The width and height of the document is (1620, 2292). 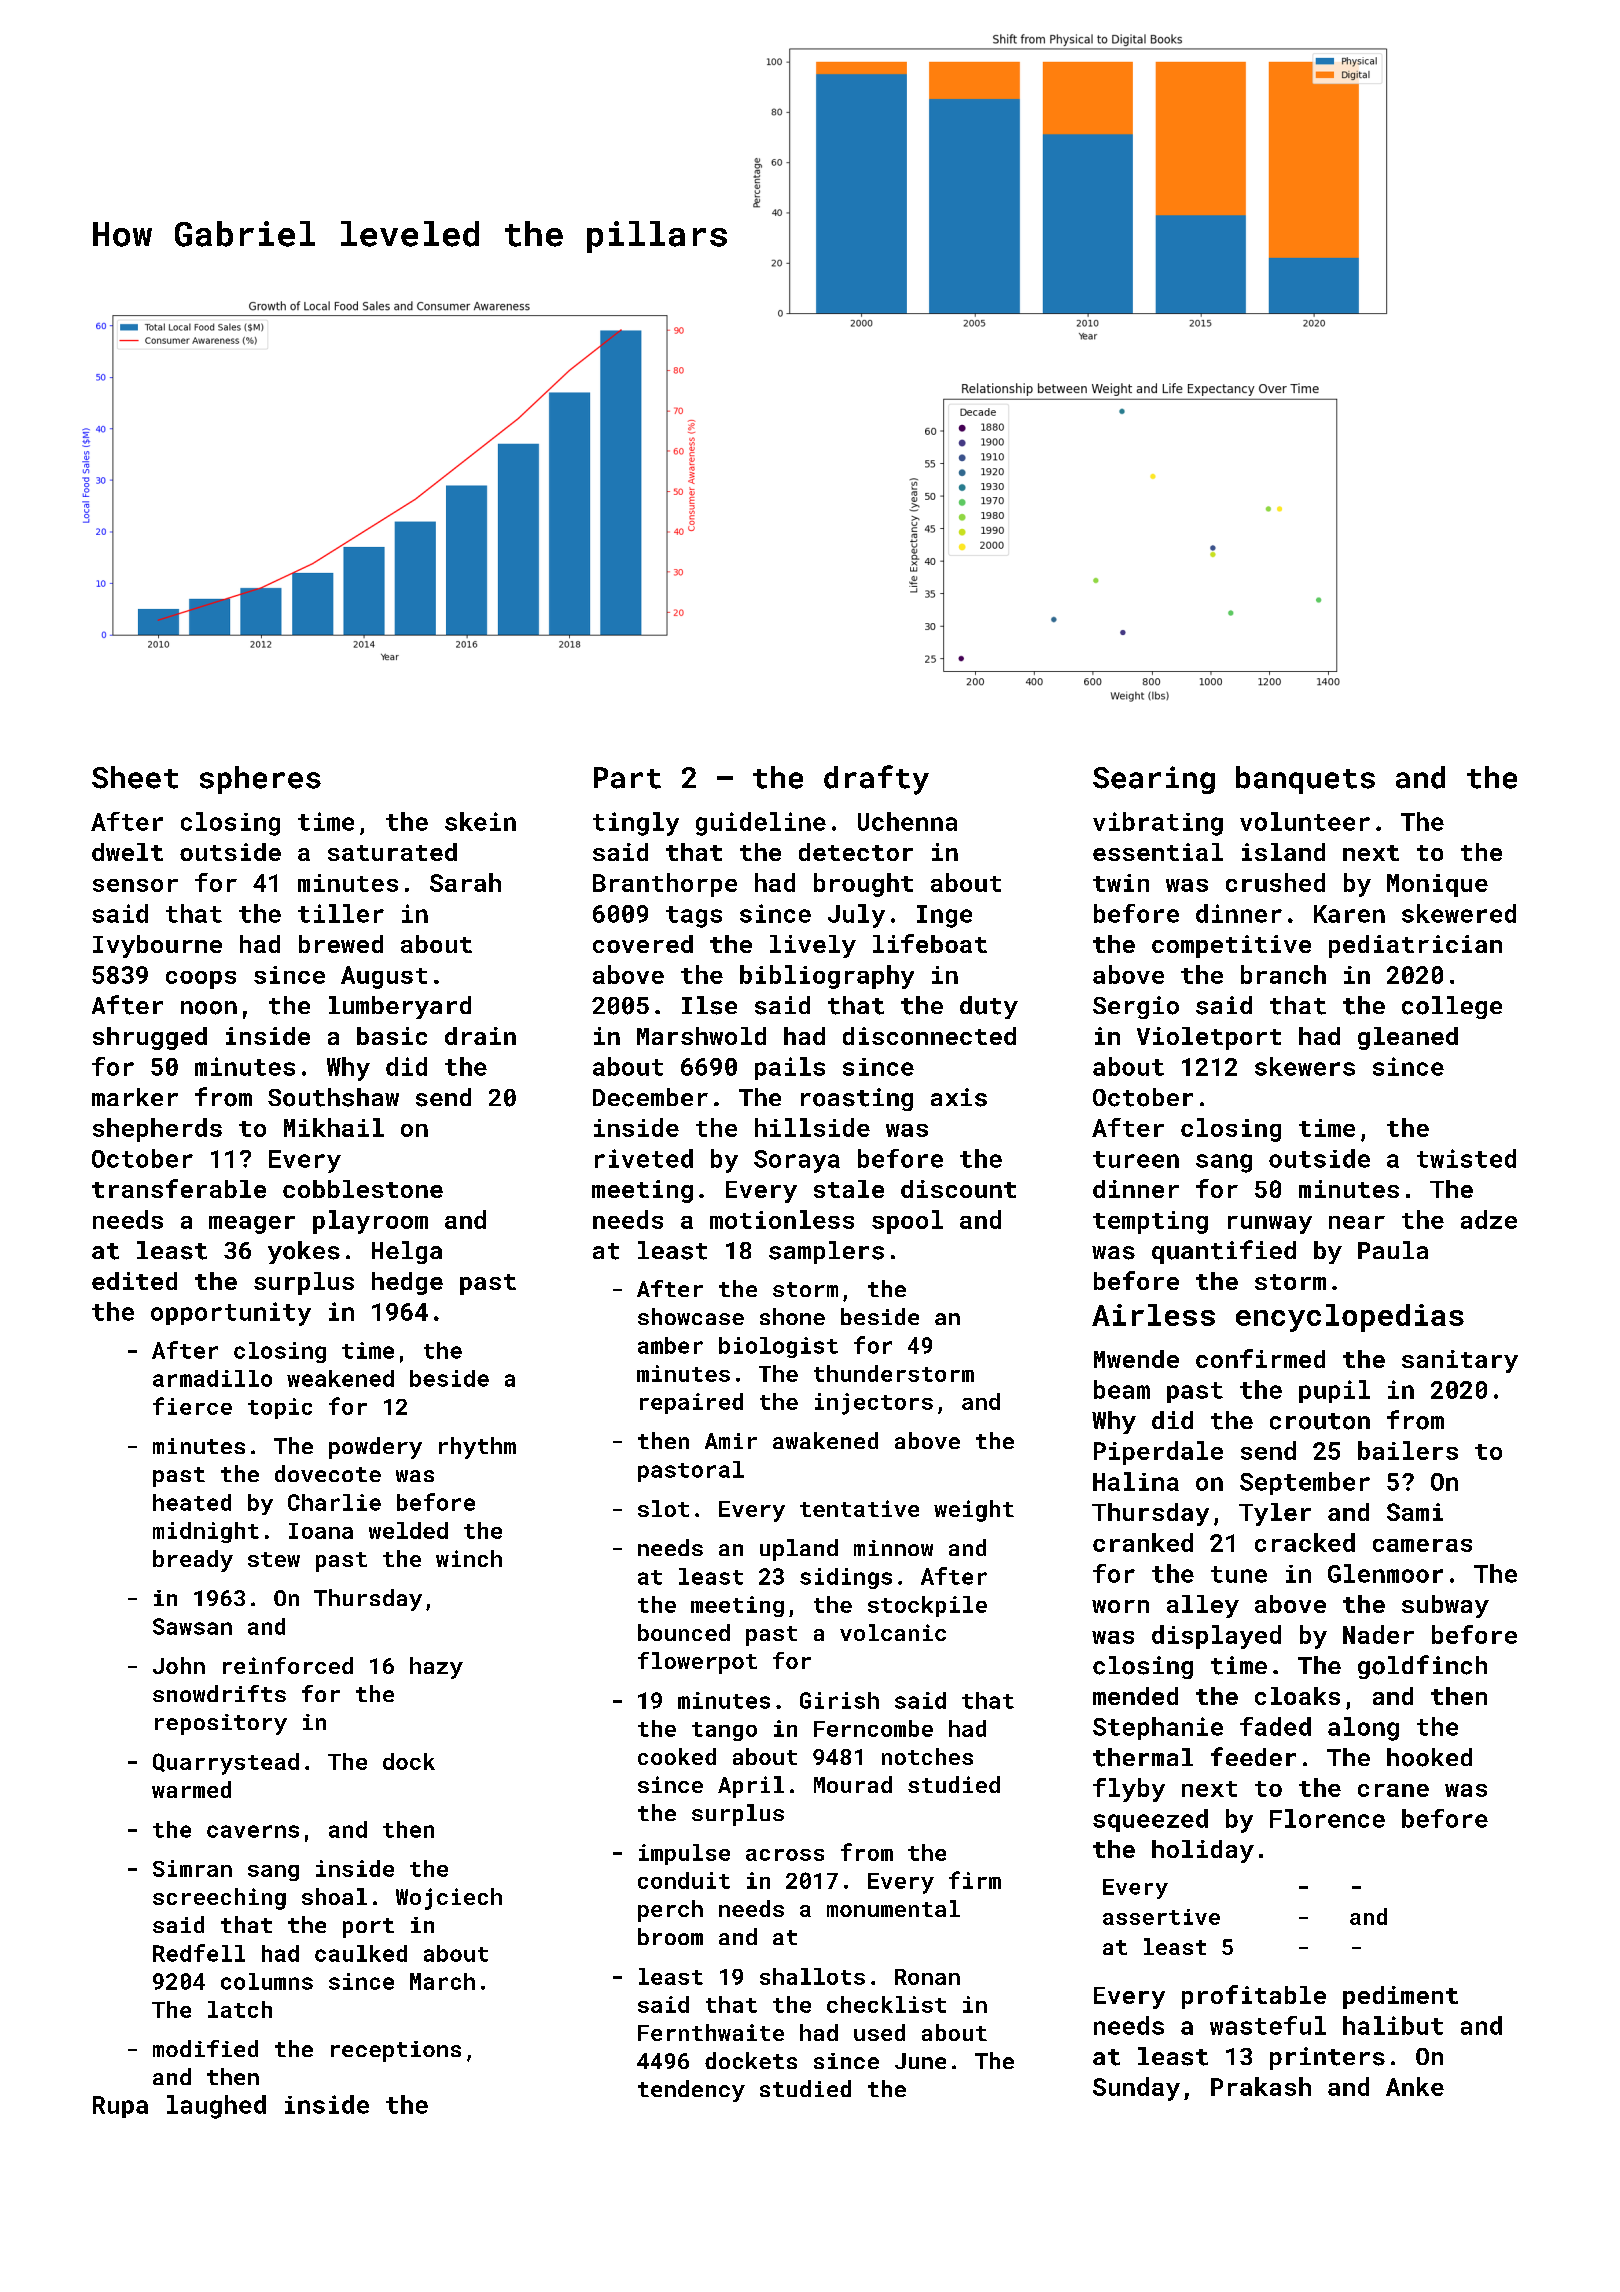 I want to click on Branthorpe, so click(x=665, y=885).
